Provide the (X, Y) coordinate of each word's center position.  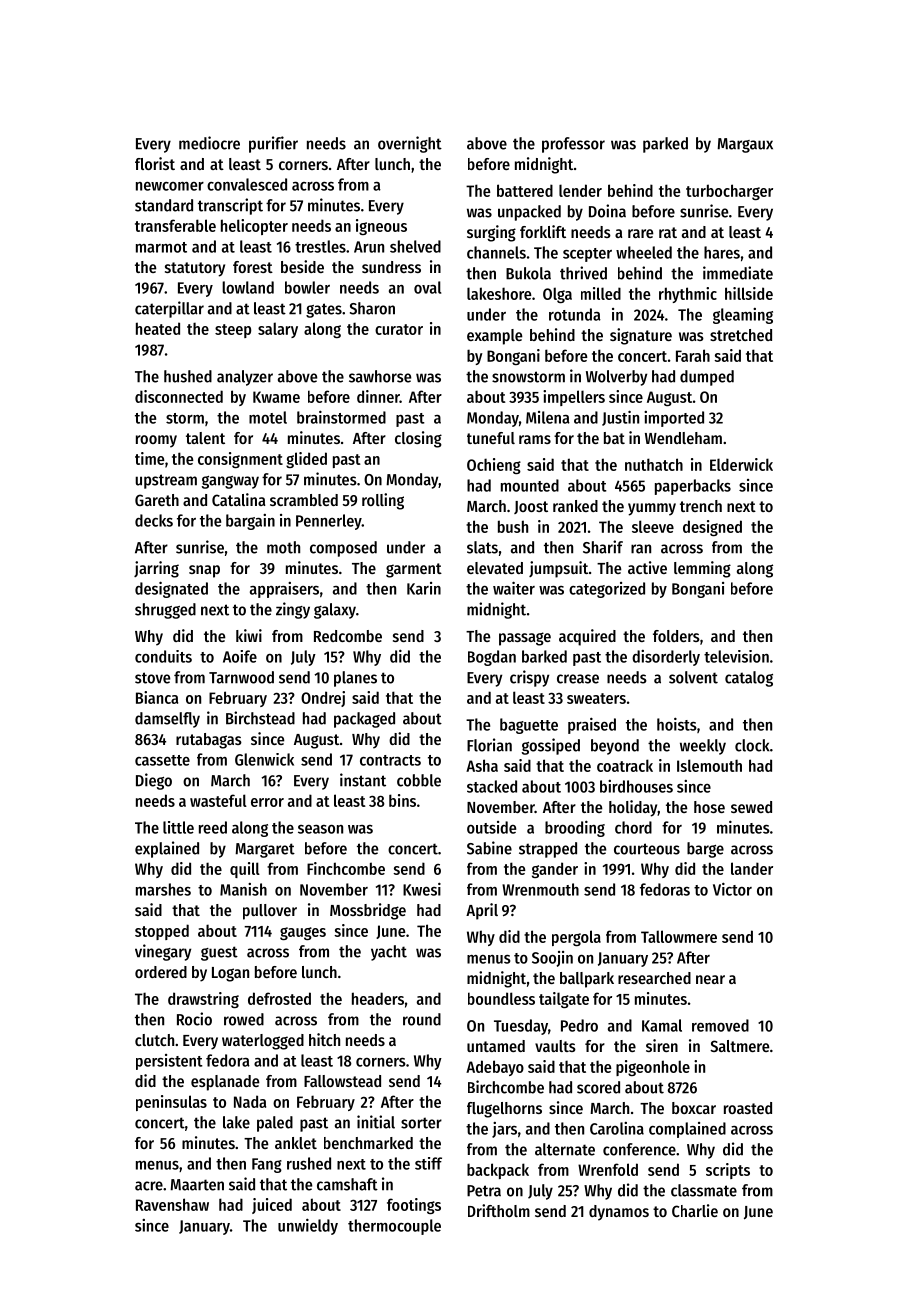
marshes (163, 889)
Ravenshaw (172, 1204)
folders (676, 636)
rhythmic (688, 295)
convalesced (247, 184)
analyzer (245, 378)
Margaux (745, 145)
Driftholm (499, 1210)
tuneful (491, 438)
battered (525, 190)
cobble (419, 780)
